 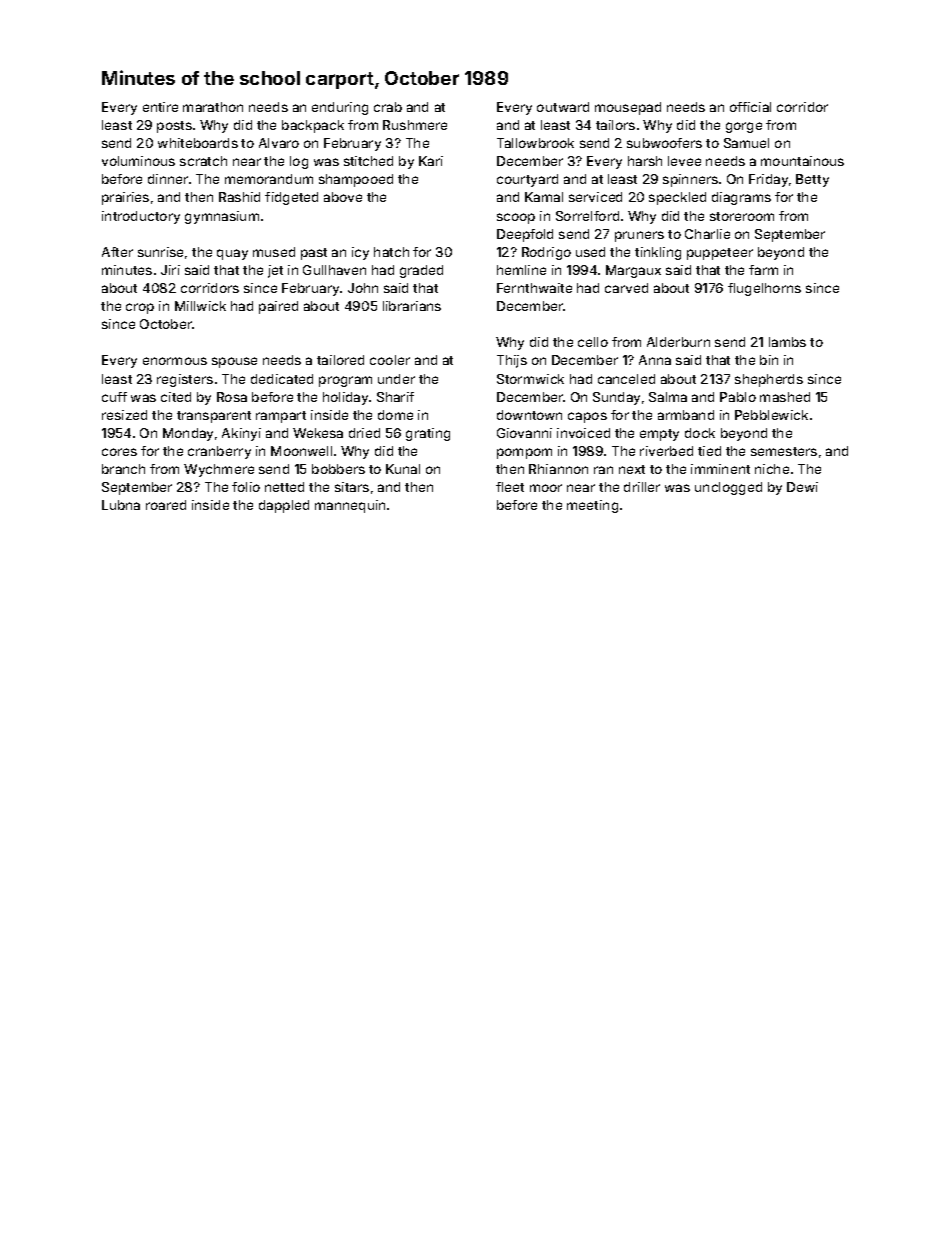 I want to click on mousepad, so click(x=628, y=108).
